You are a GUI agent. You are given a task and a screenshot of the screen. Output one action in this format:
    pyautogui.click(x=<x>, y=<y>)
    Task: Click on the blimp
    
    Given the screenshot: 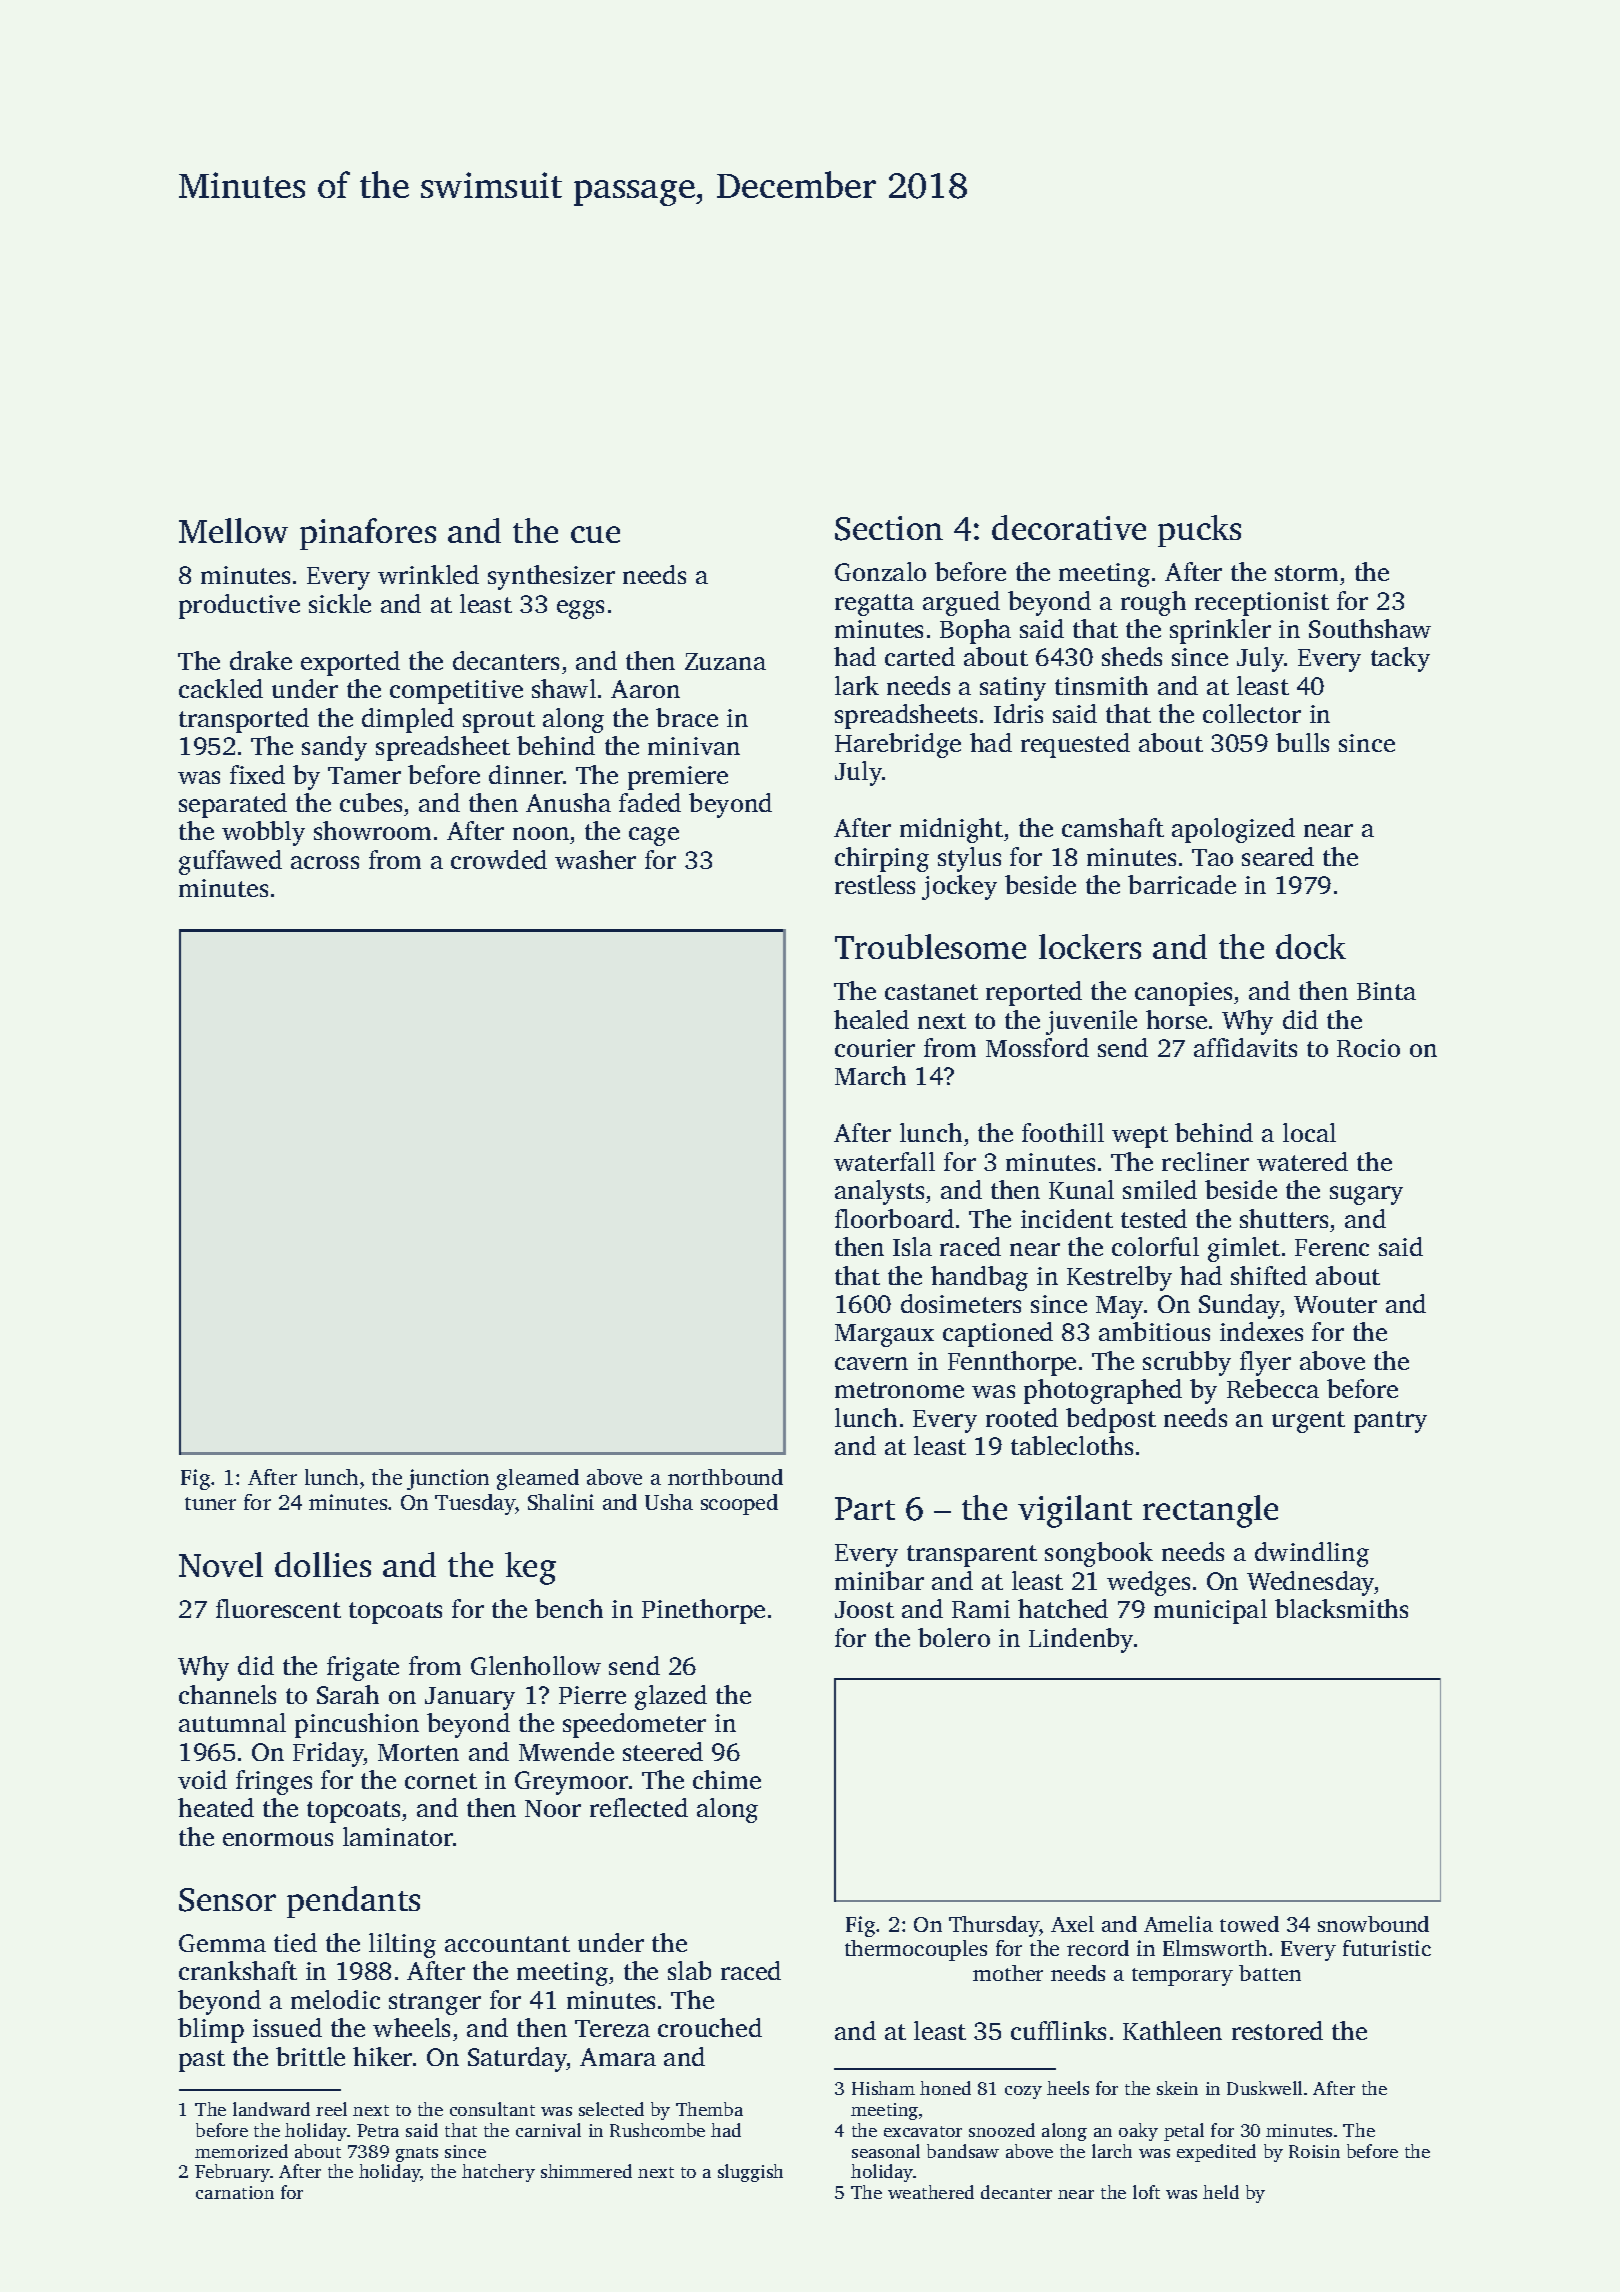 What is the action you would take?
    pyautogui.click(x=211, y=2030)
